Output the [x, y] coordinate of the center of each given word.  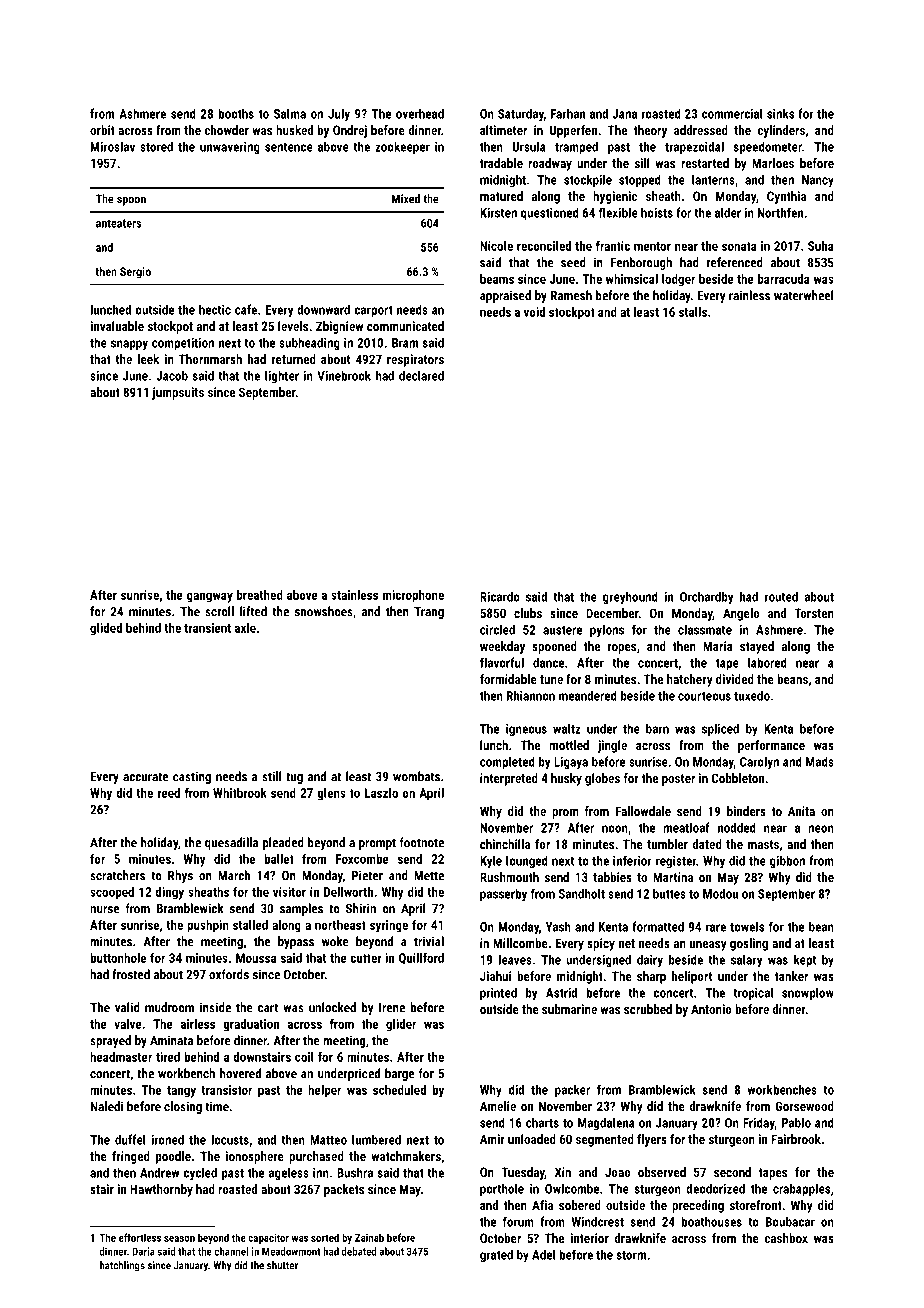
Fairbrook [796, 1139]
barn [657, 728]
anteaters [118, 223]
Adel [544, 1254]
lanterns [713, 180]
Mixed [406, 199]
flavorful [502, 662]
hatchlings [122, 1266]
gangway [210, 597]
